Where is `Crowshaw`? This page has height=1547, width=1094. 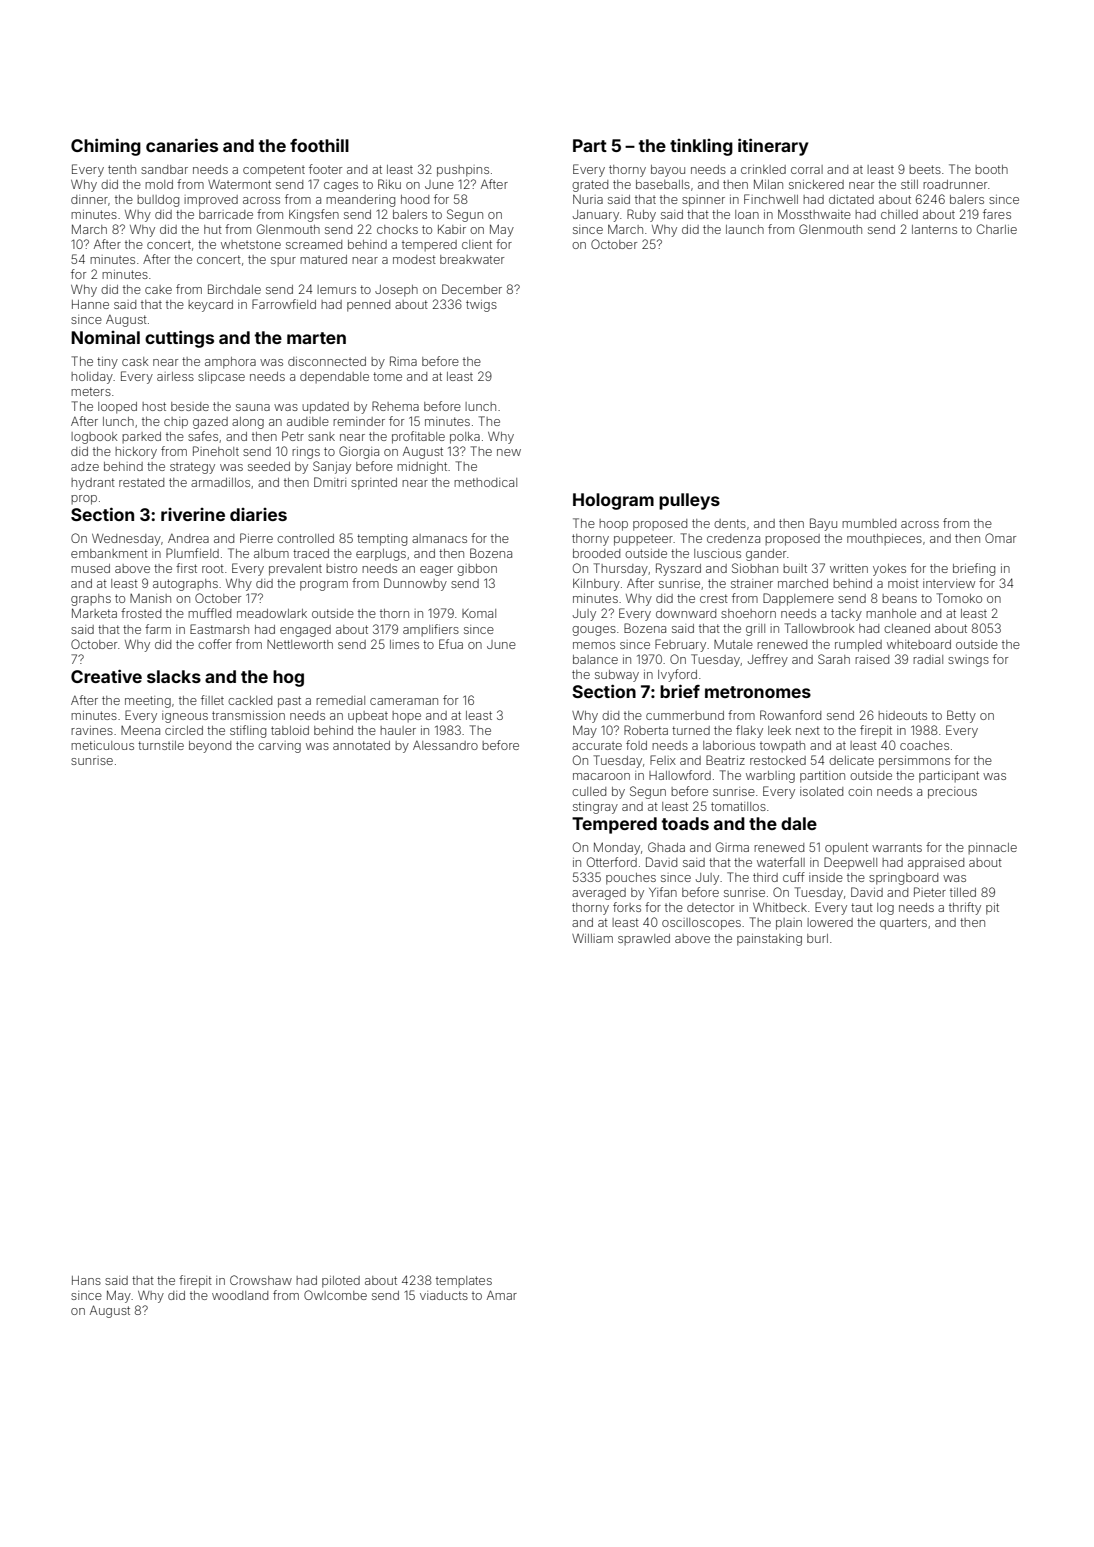 Crowshaw is located at coordinates (261, 1280).
